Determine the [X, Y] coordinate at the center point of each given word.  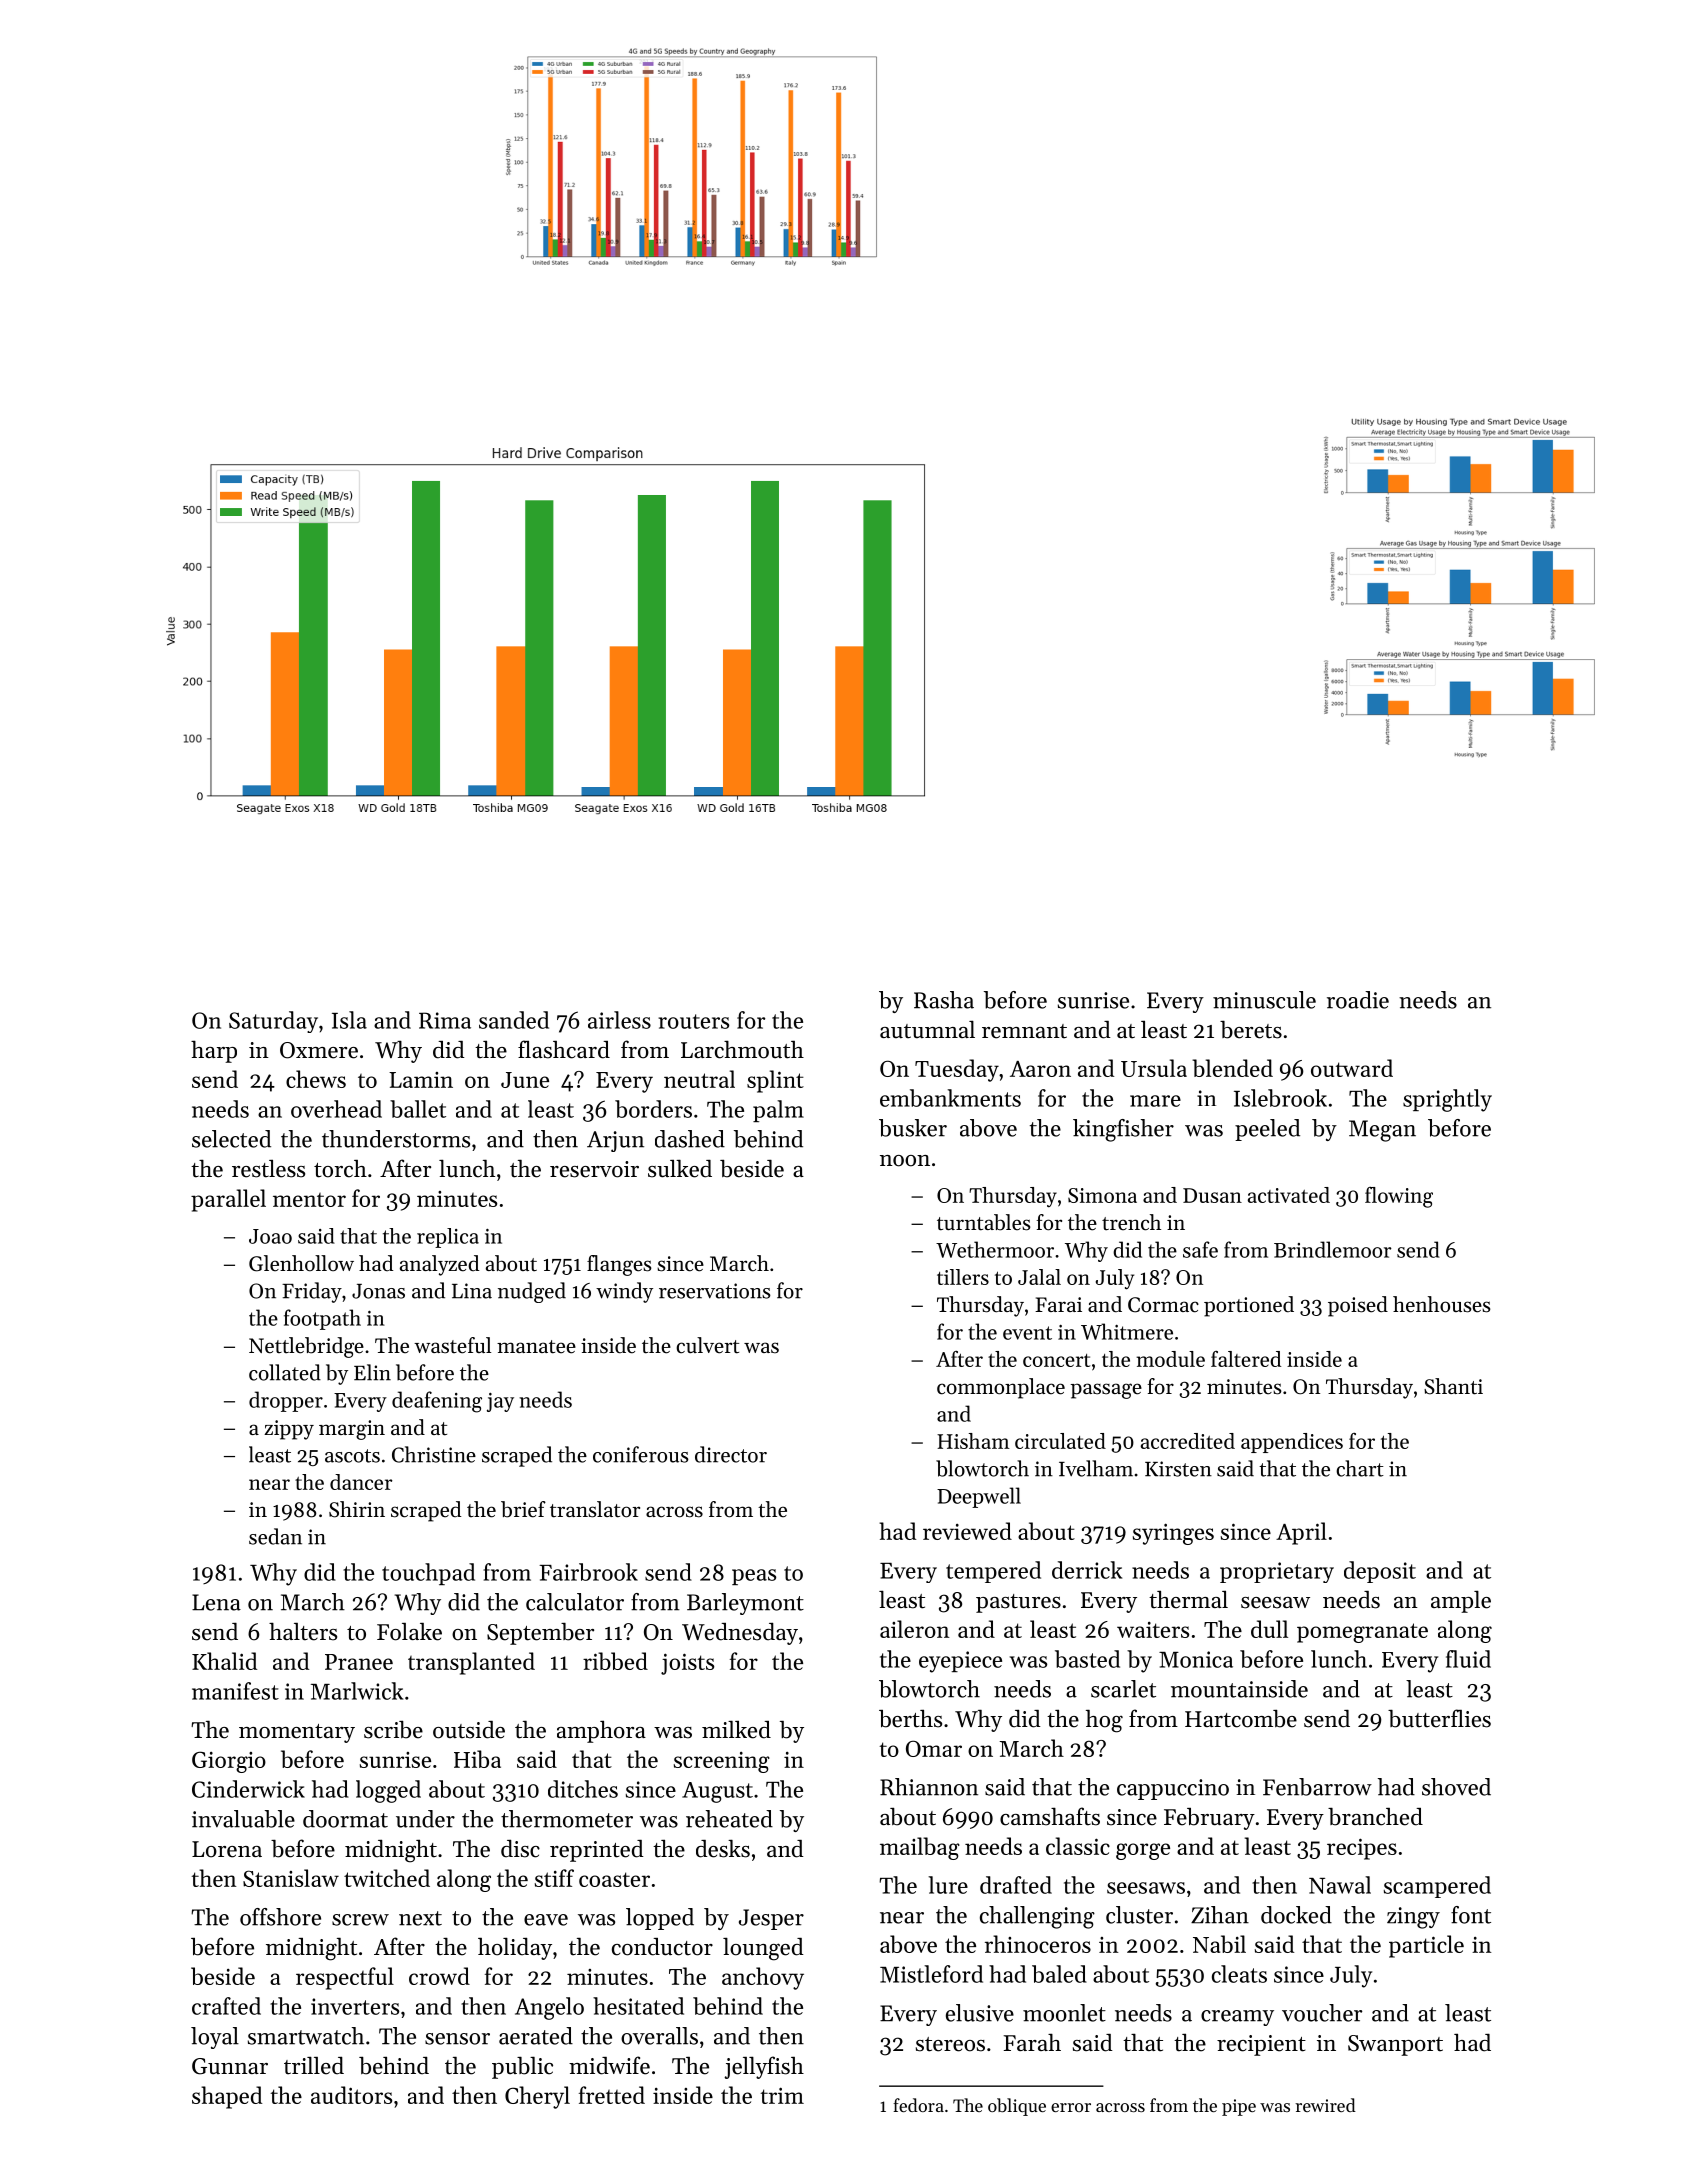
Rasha [944, 1000]
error [1071, 2107]
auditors [351, 2095]
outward [1352, 1068]
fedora [918, 2105]
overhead [336, 1109]
